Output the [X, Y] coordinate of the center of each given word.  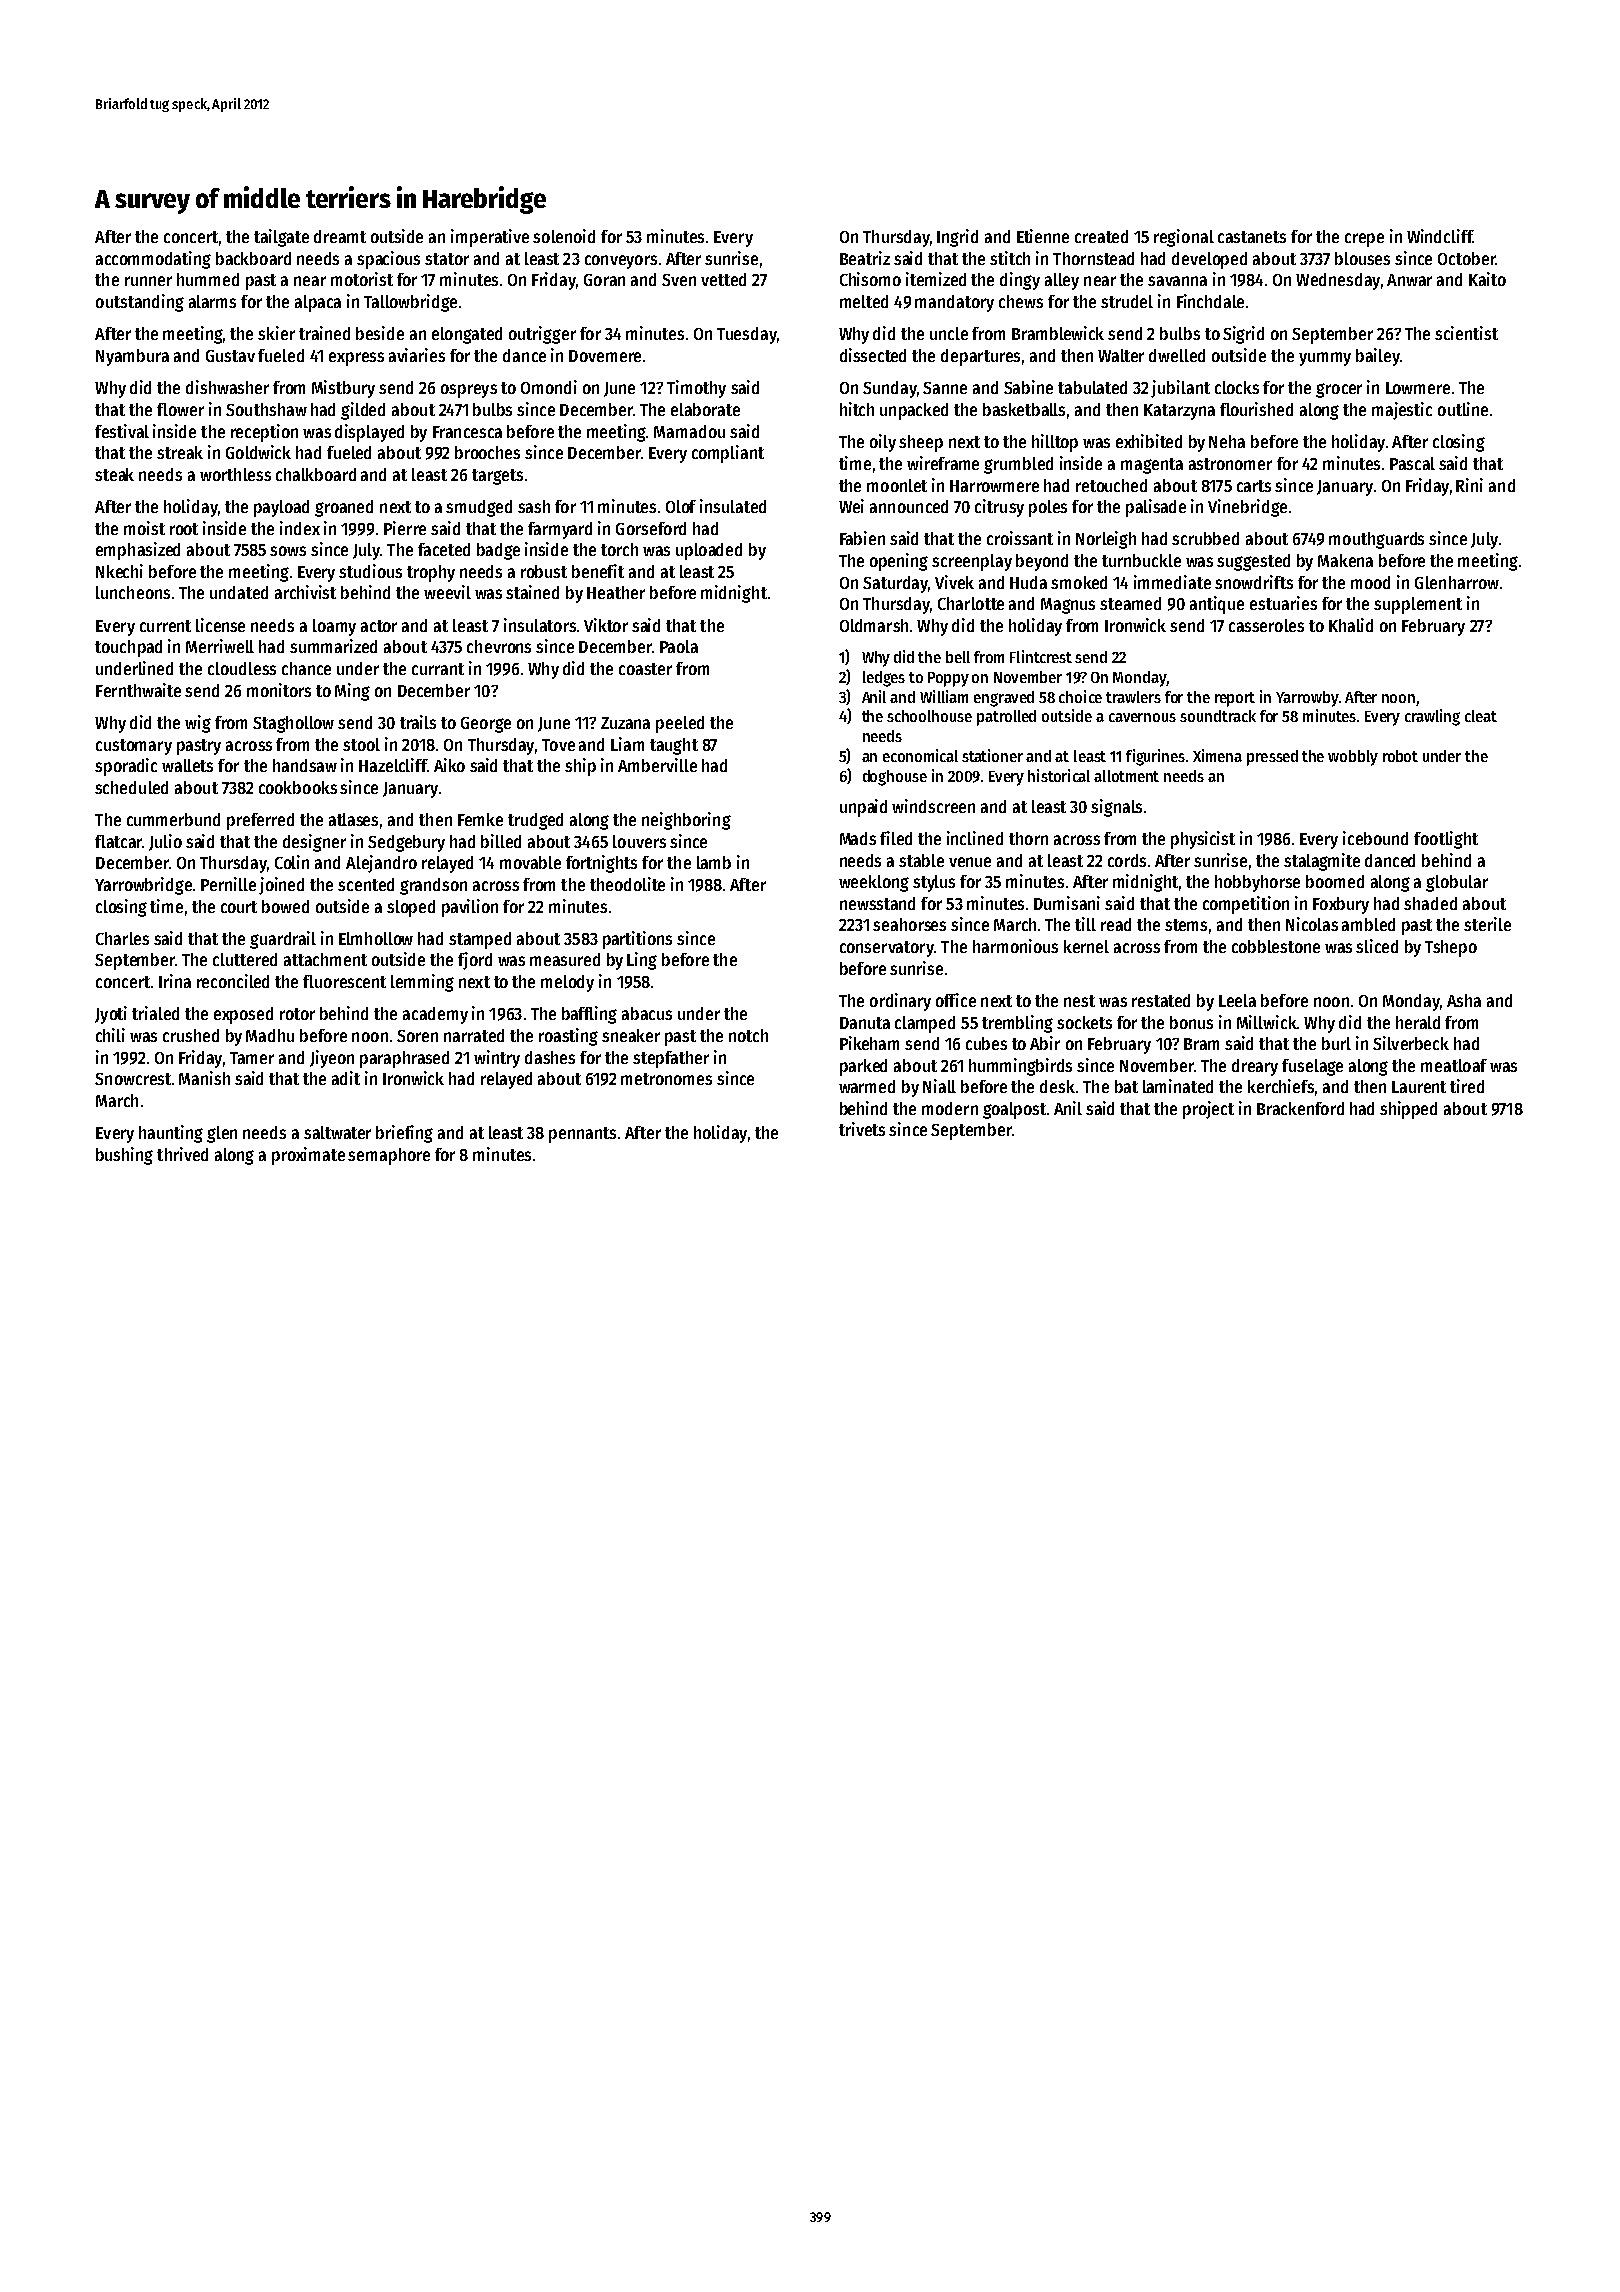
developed [1209, 260]
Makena [1345, 560]
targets [497, 477]
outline [1463, 409]
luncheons [133, 592]
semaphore [389, 1156]
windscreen [933, 806]
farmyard [560, 530]
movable [530, 862]
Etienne [1043, 236]
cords [1127, 860]
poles [1048, 508]
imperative [490, 238]
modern [950, 1108]
